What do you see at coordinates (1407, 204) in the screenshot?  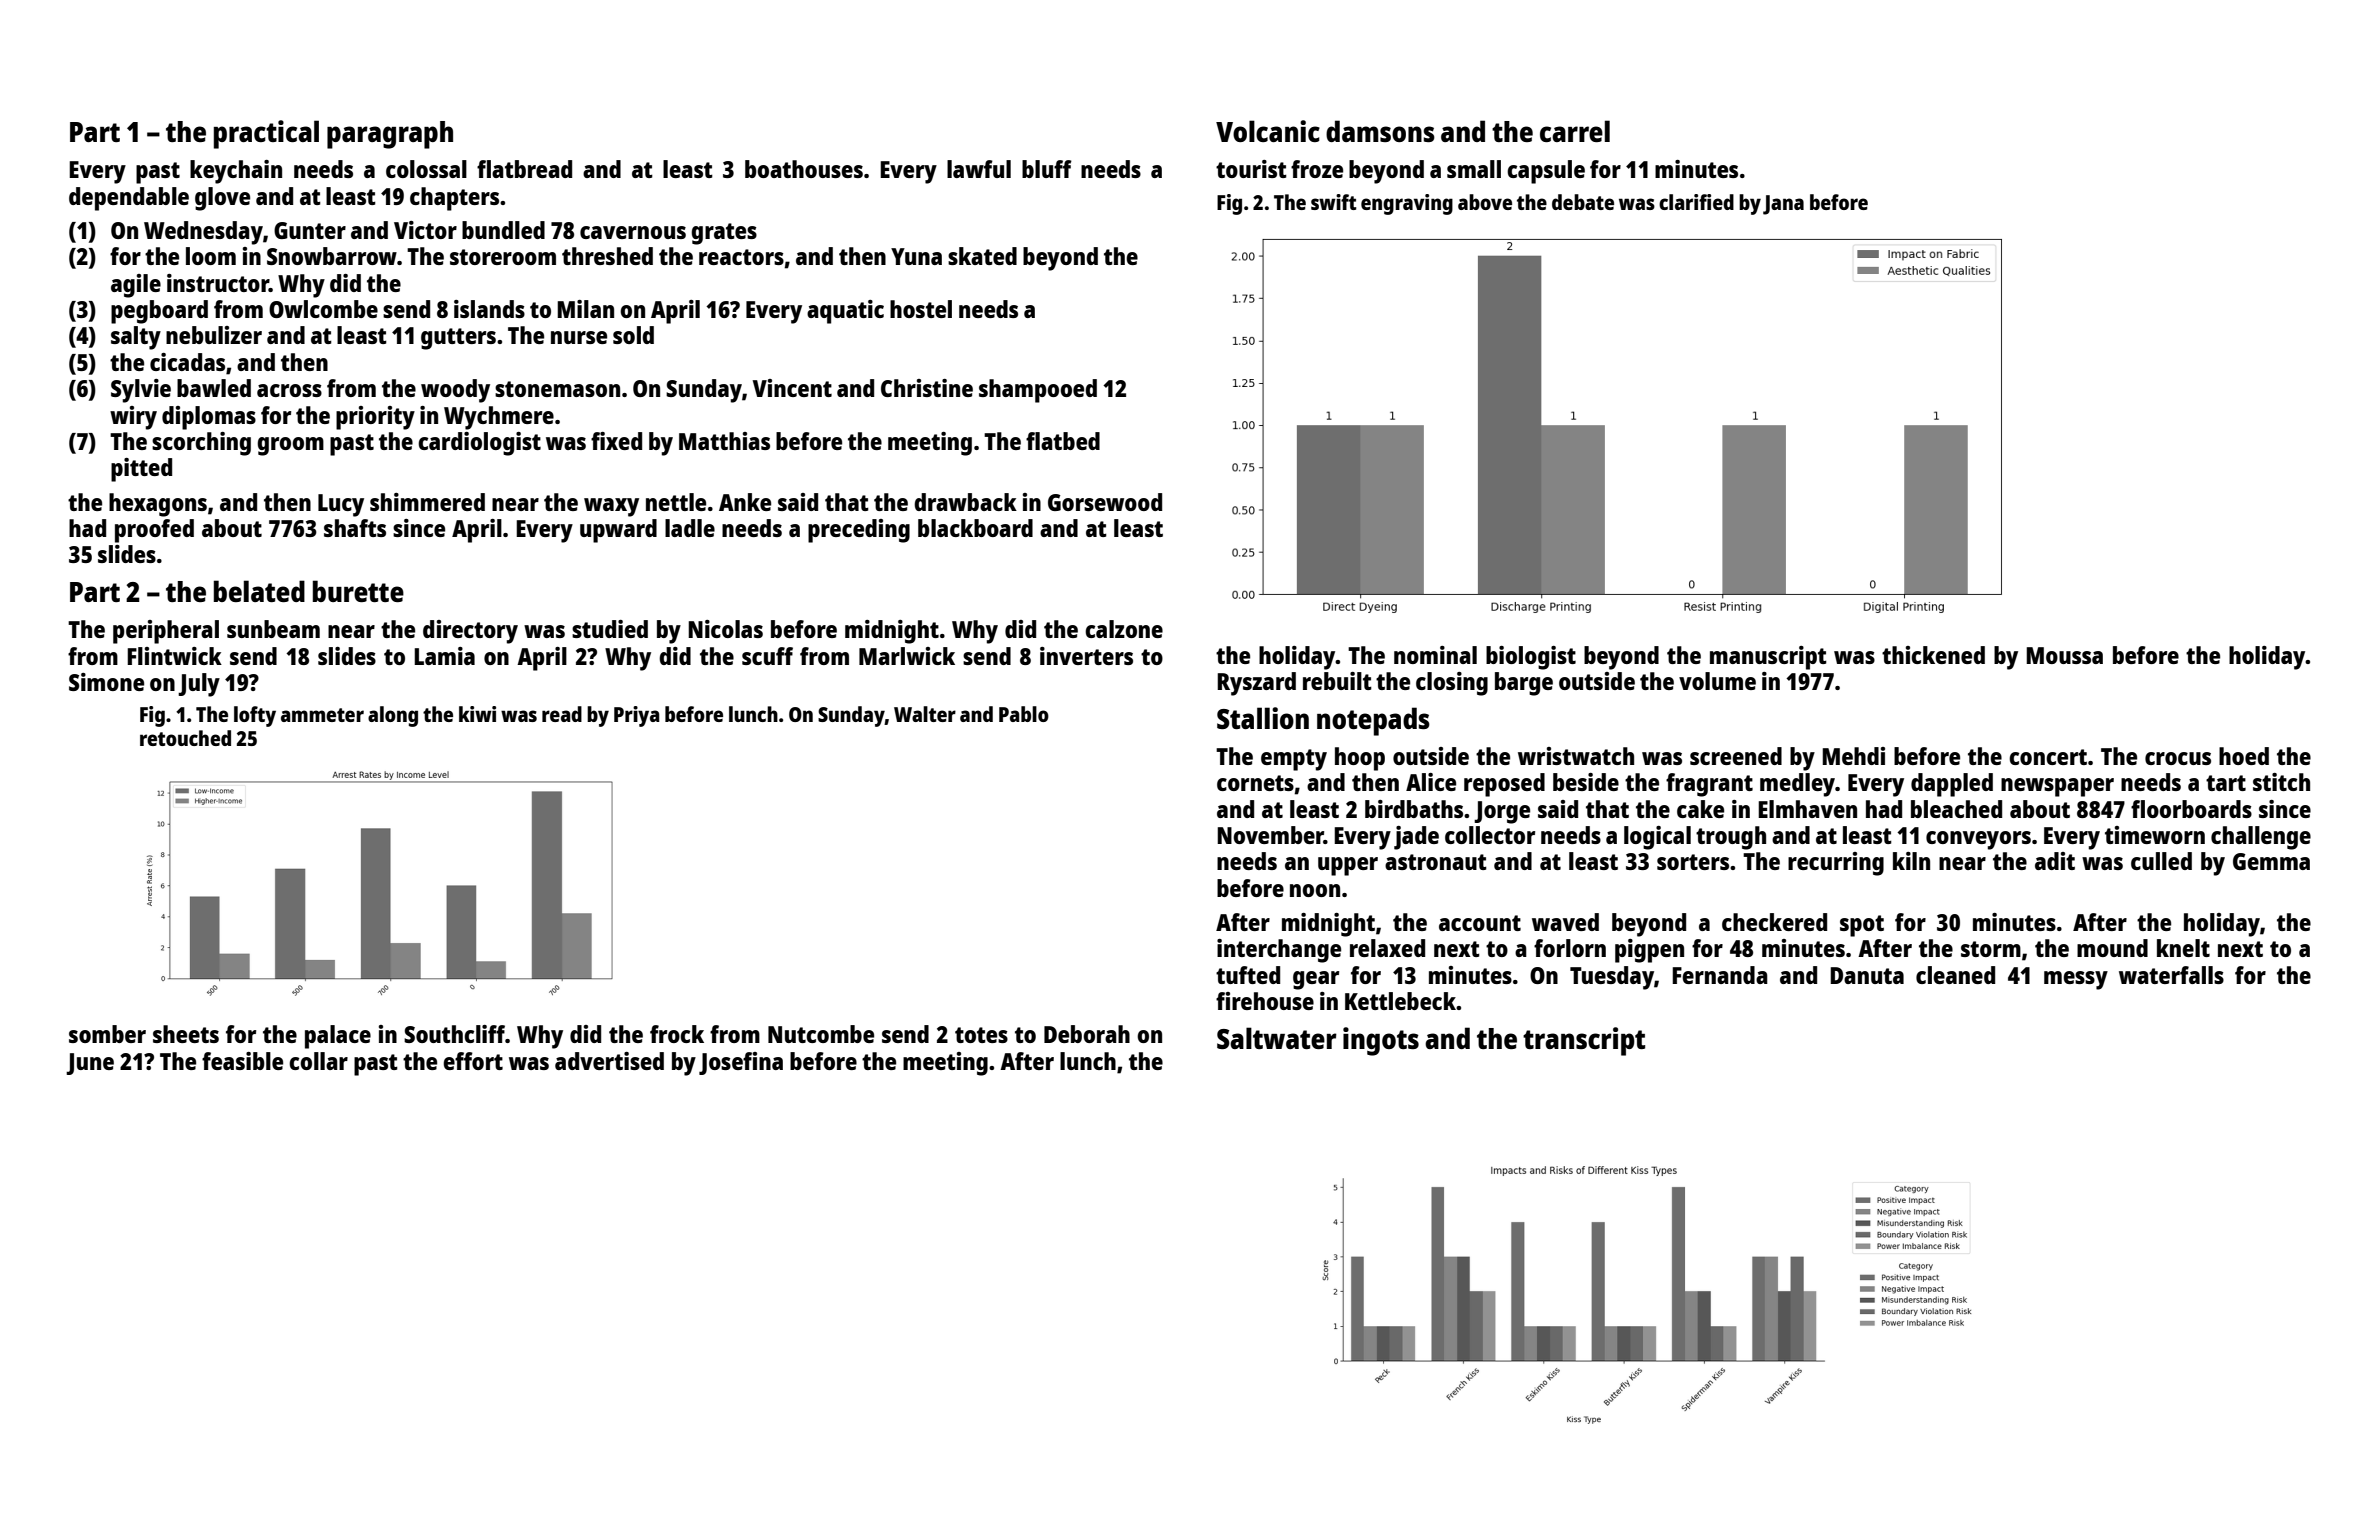 I see `engraving` at bounding box center [1407, 204].
